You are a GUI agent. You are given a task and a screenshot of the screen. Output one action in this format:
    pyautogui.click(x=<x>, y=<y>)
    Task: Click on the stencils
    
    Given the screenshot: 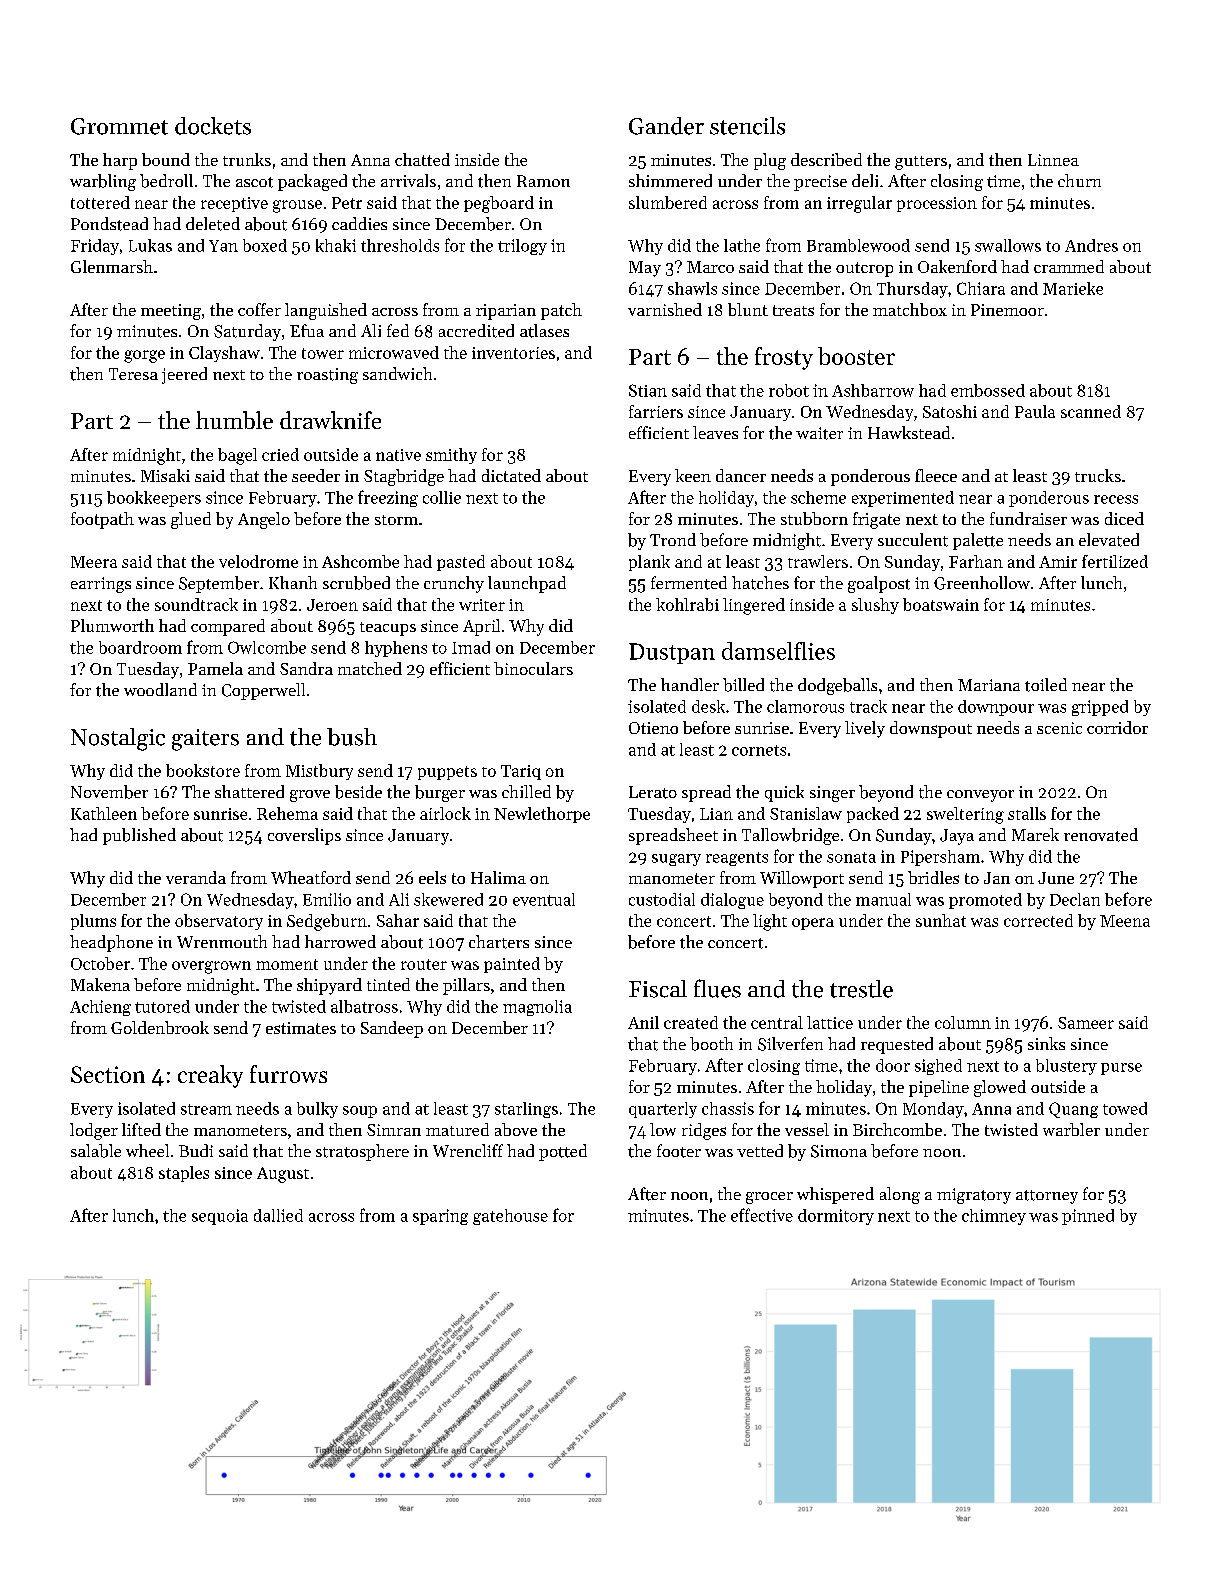 What is the action you would take?
    pyautogui.click(x=747, y=126)
